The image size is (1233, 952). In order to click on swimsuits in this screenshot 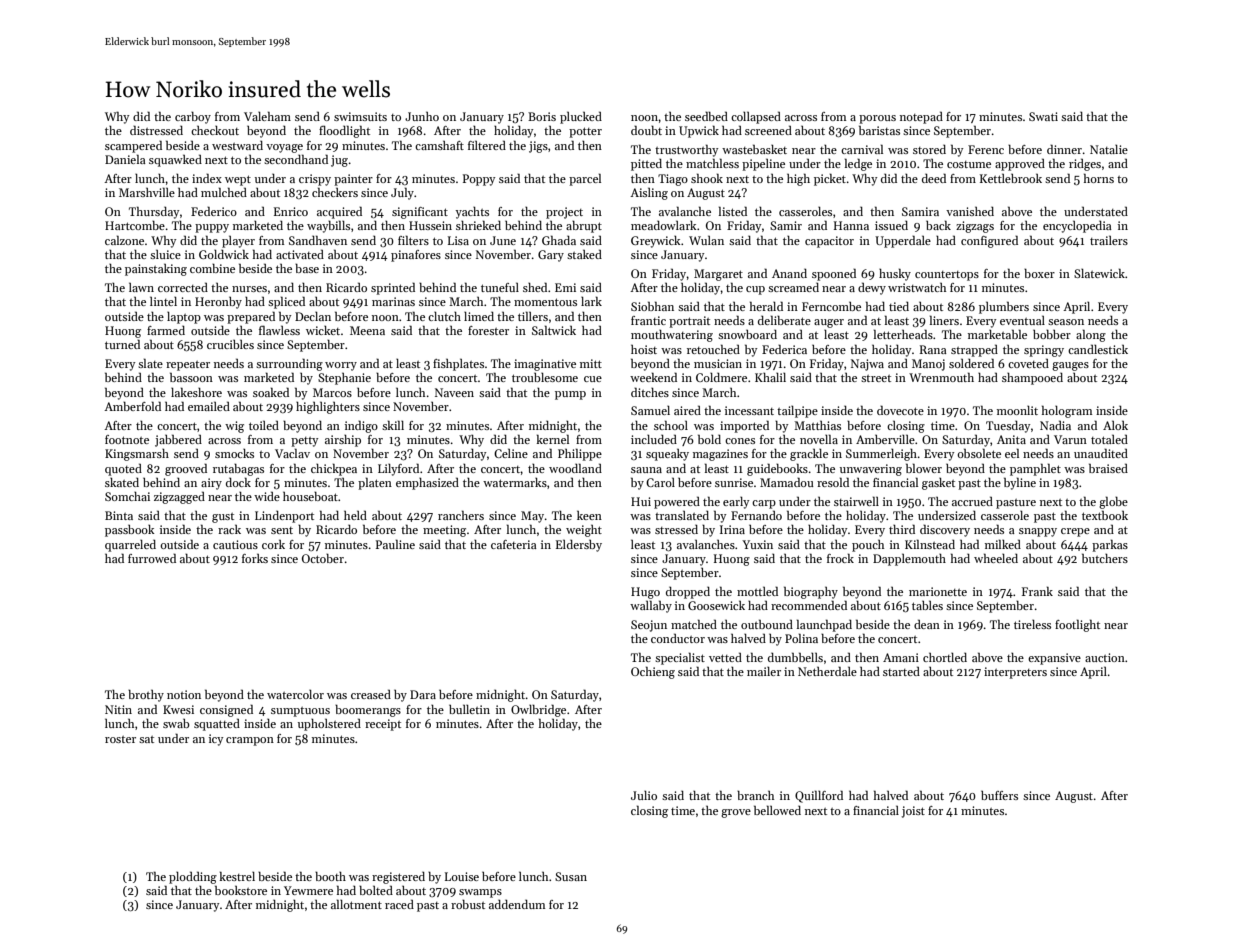, I will do `click(360, 116)`.
